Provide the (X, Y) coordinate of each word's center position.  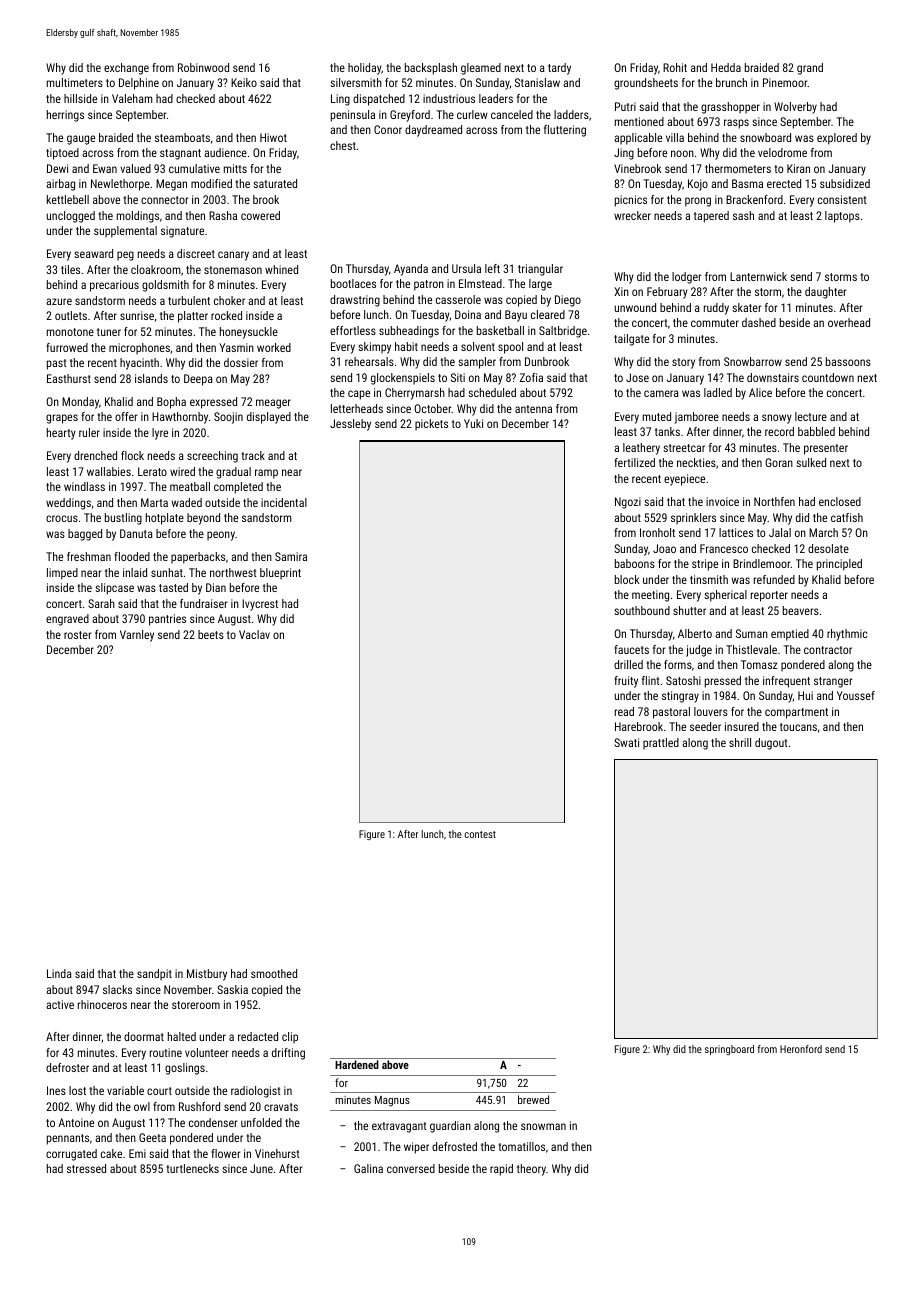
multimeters (75, 82)
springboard (729, 1050)
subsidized (845, 183)
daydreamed (433, 131)
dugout (771, 744)
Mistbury (207, 975)
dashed (759, 322)
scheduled (492, 392)
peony (221, 536)
